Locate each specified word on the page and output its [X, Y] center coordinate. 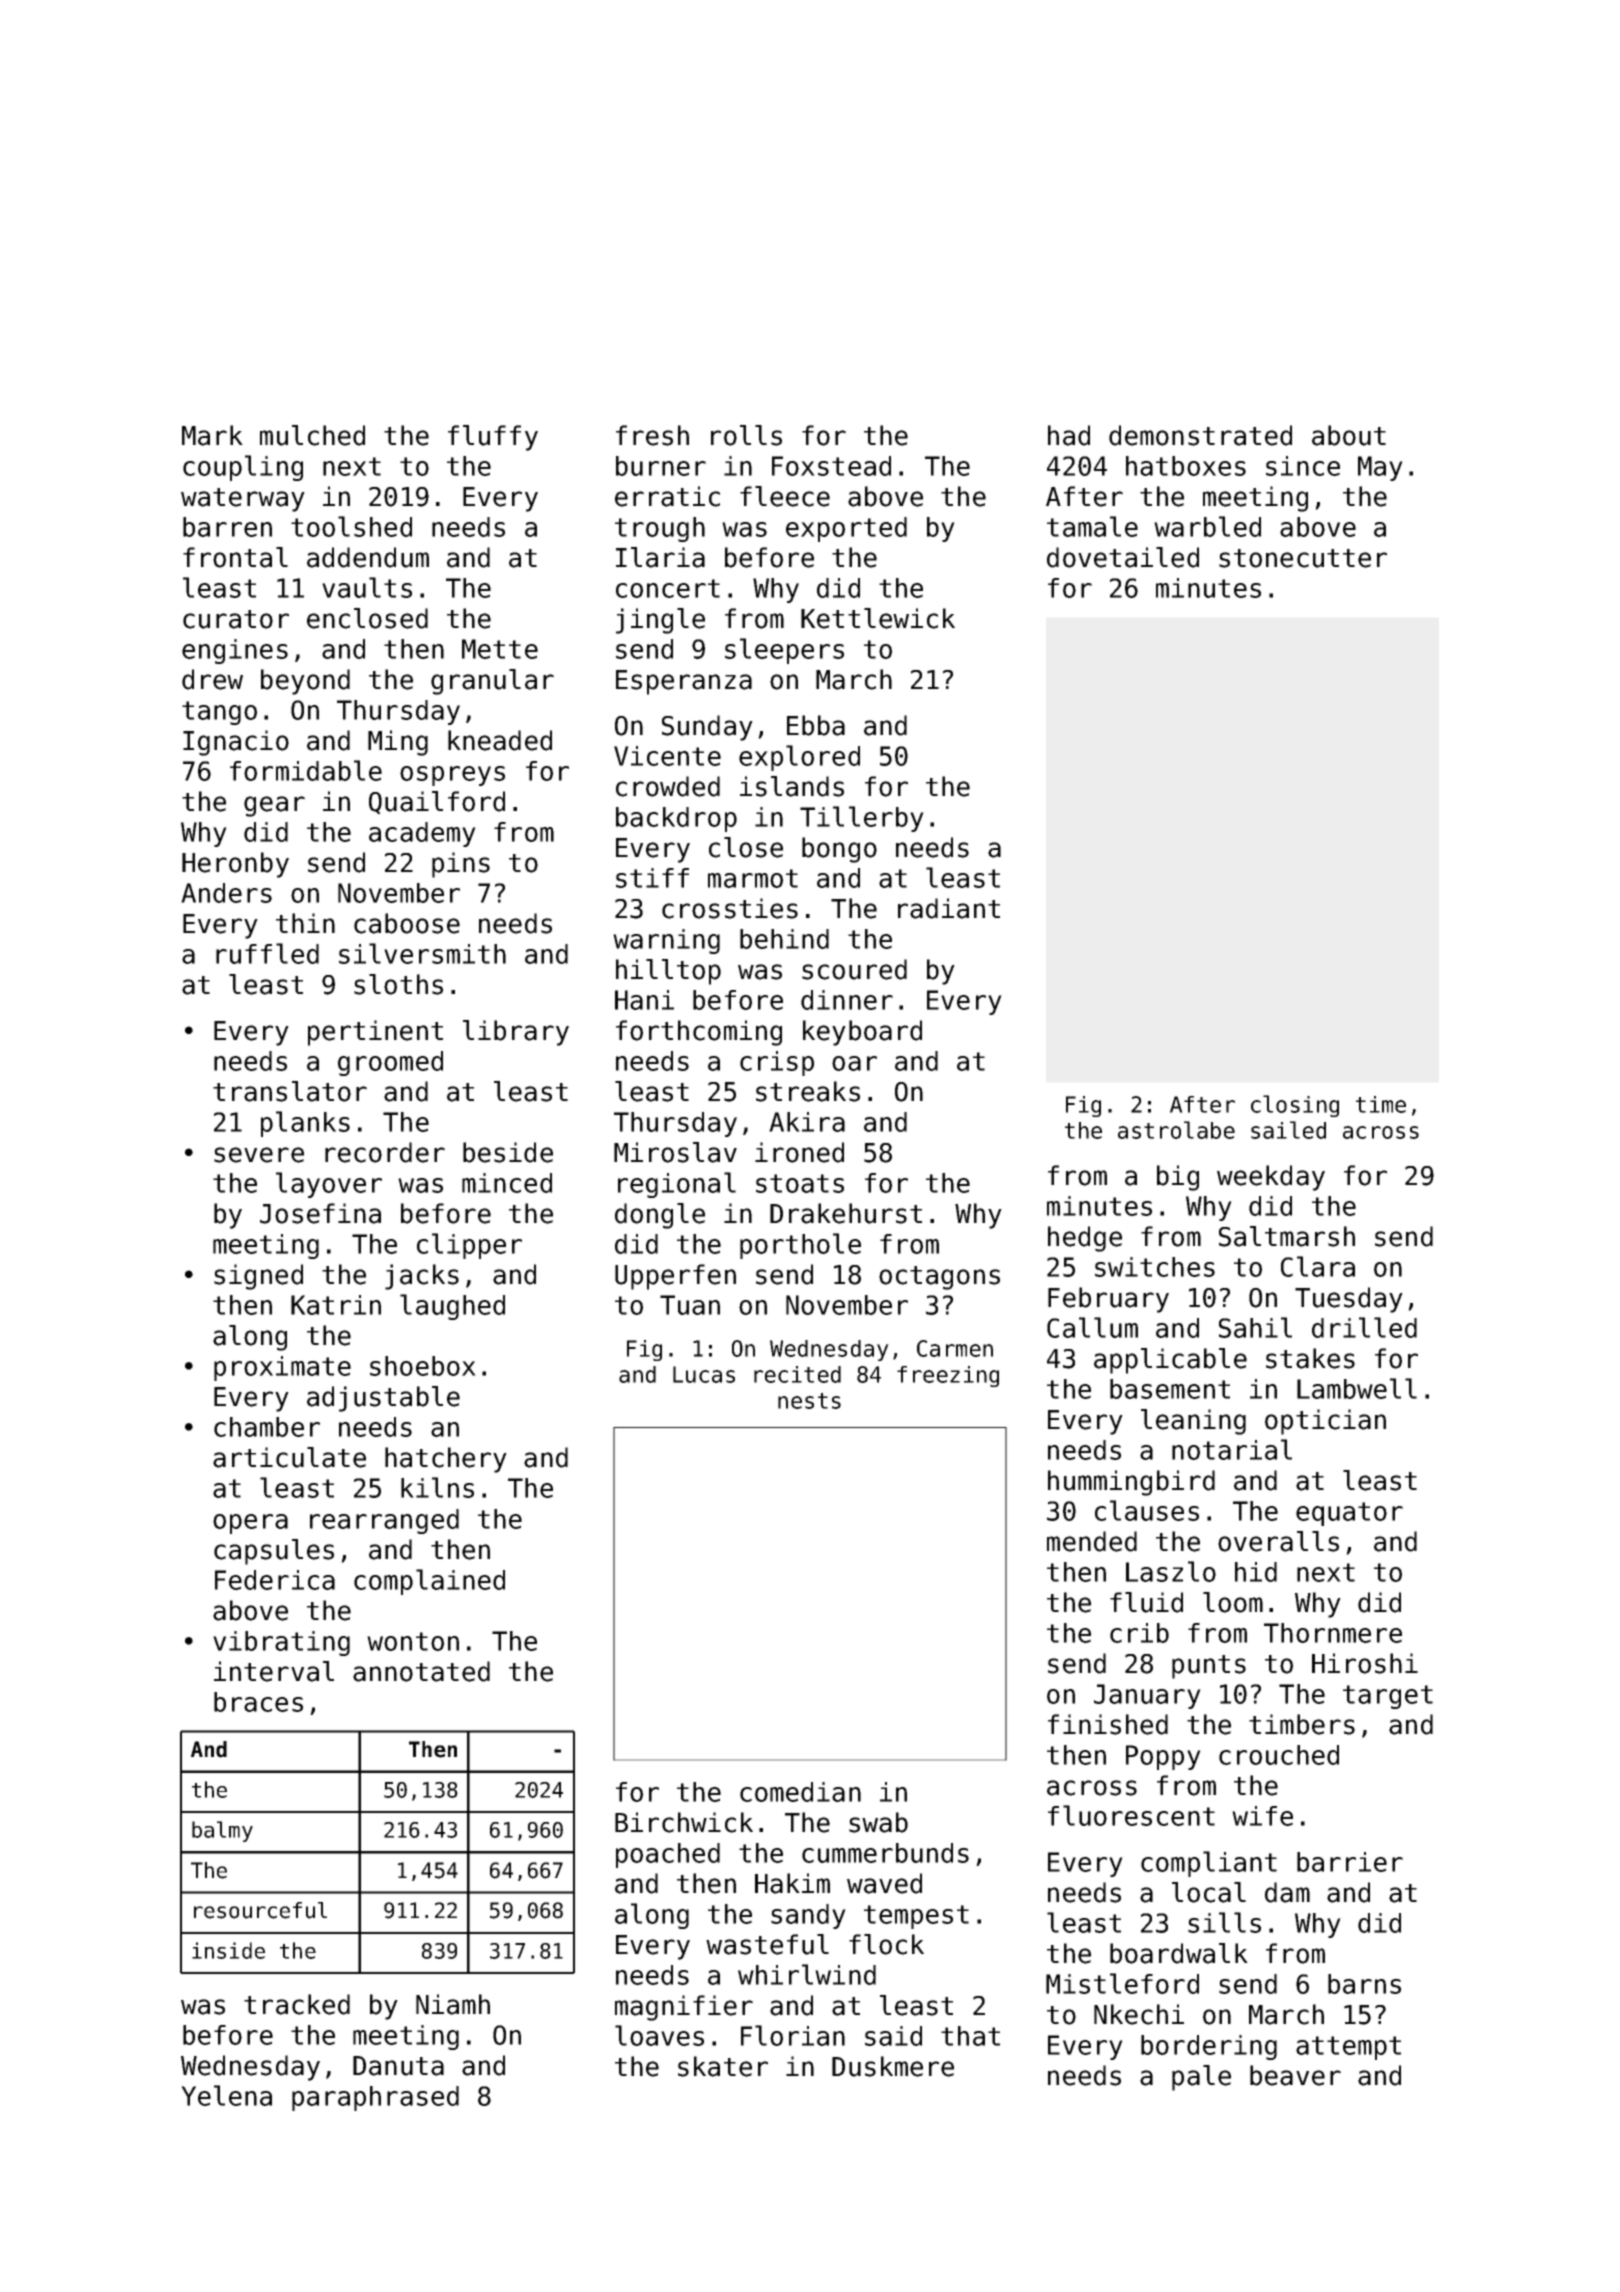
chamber [267, 1427]
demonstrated [1200, 435]
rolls [746, 435]
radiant [949, 908]
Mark [212, 435]
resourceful [260, 1910]
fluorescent [1131, 1815]
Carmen [955, 1348]
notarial [1232, 1449]
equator [1349, 1514]
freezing [948, 1376]
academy [422, 834]
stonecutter [1303, 558]
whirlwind [807, 1974]
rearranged [384, 1521]
